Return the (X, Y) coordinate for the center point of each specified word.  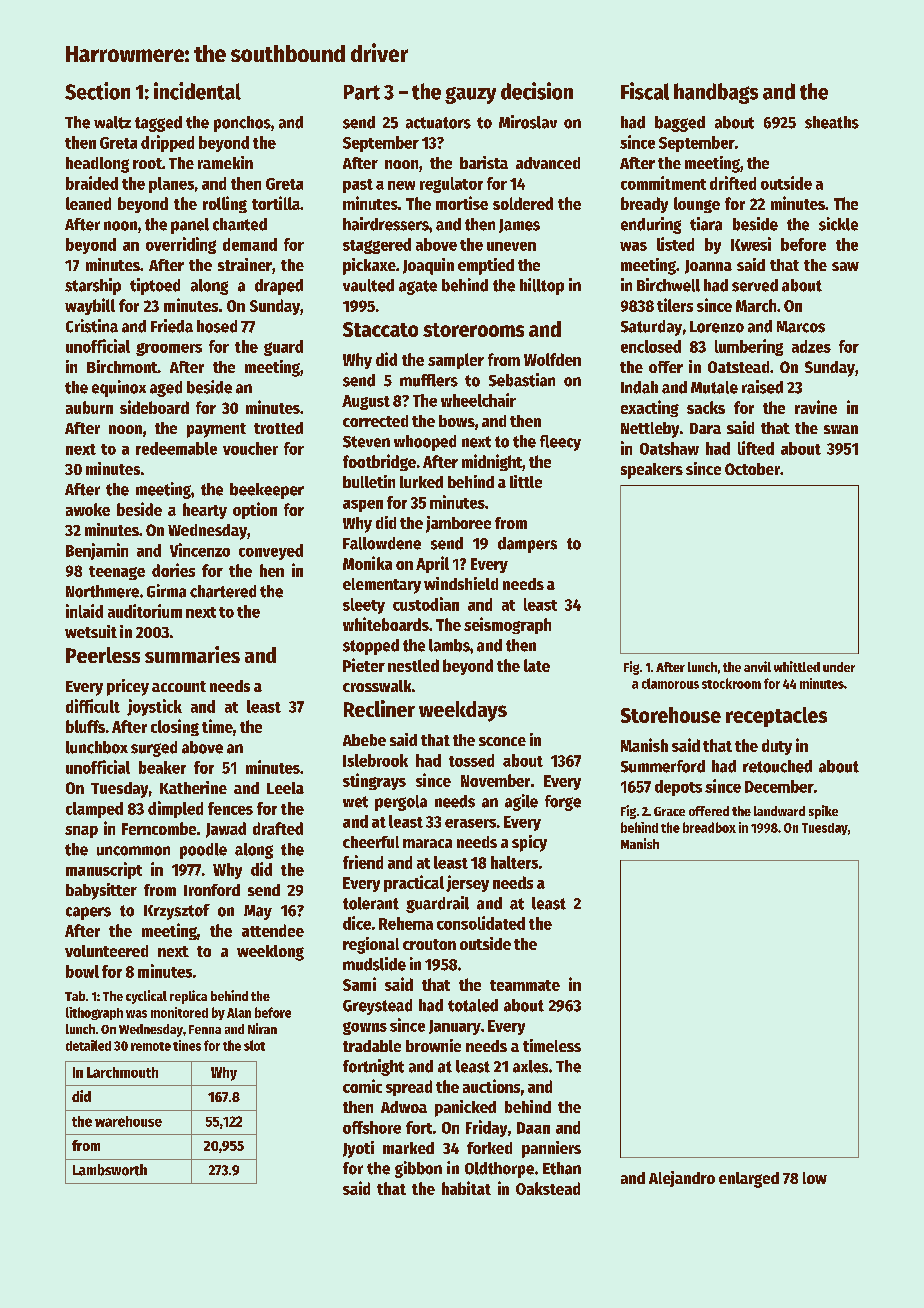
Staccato (380, 329)
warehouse (128, 1121)
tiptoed (155, 286)
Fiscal (645, 91)
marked (408, 1148)
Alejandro (682, 1179)
